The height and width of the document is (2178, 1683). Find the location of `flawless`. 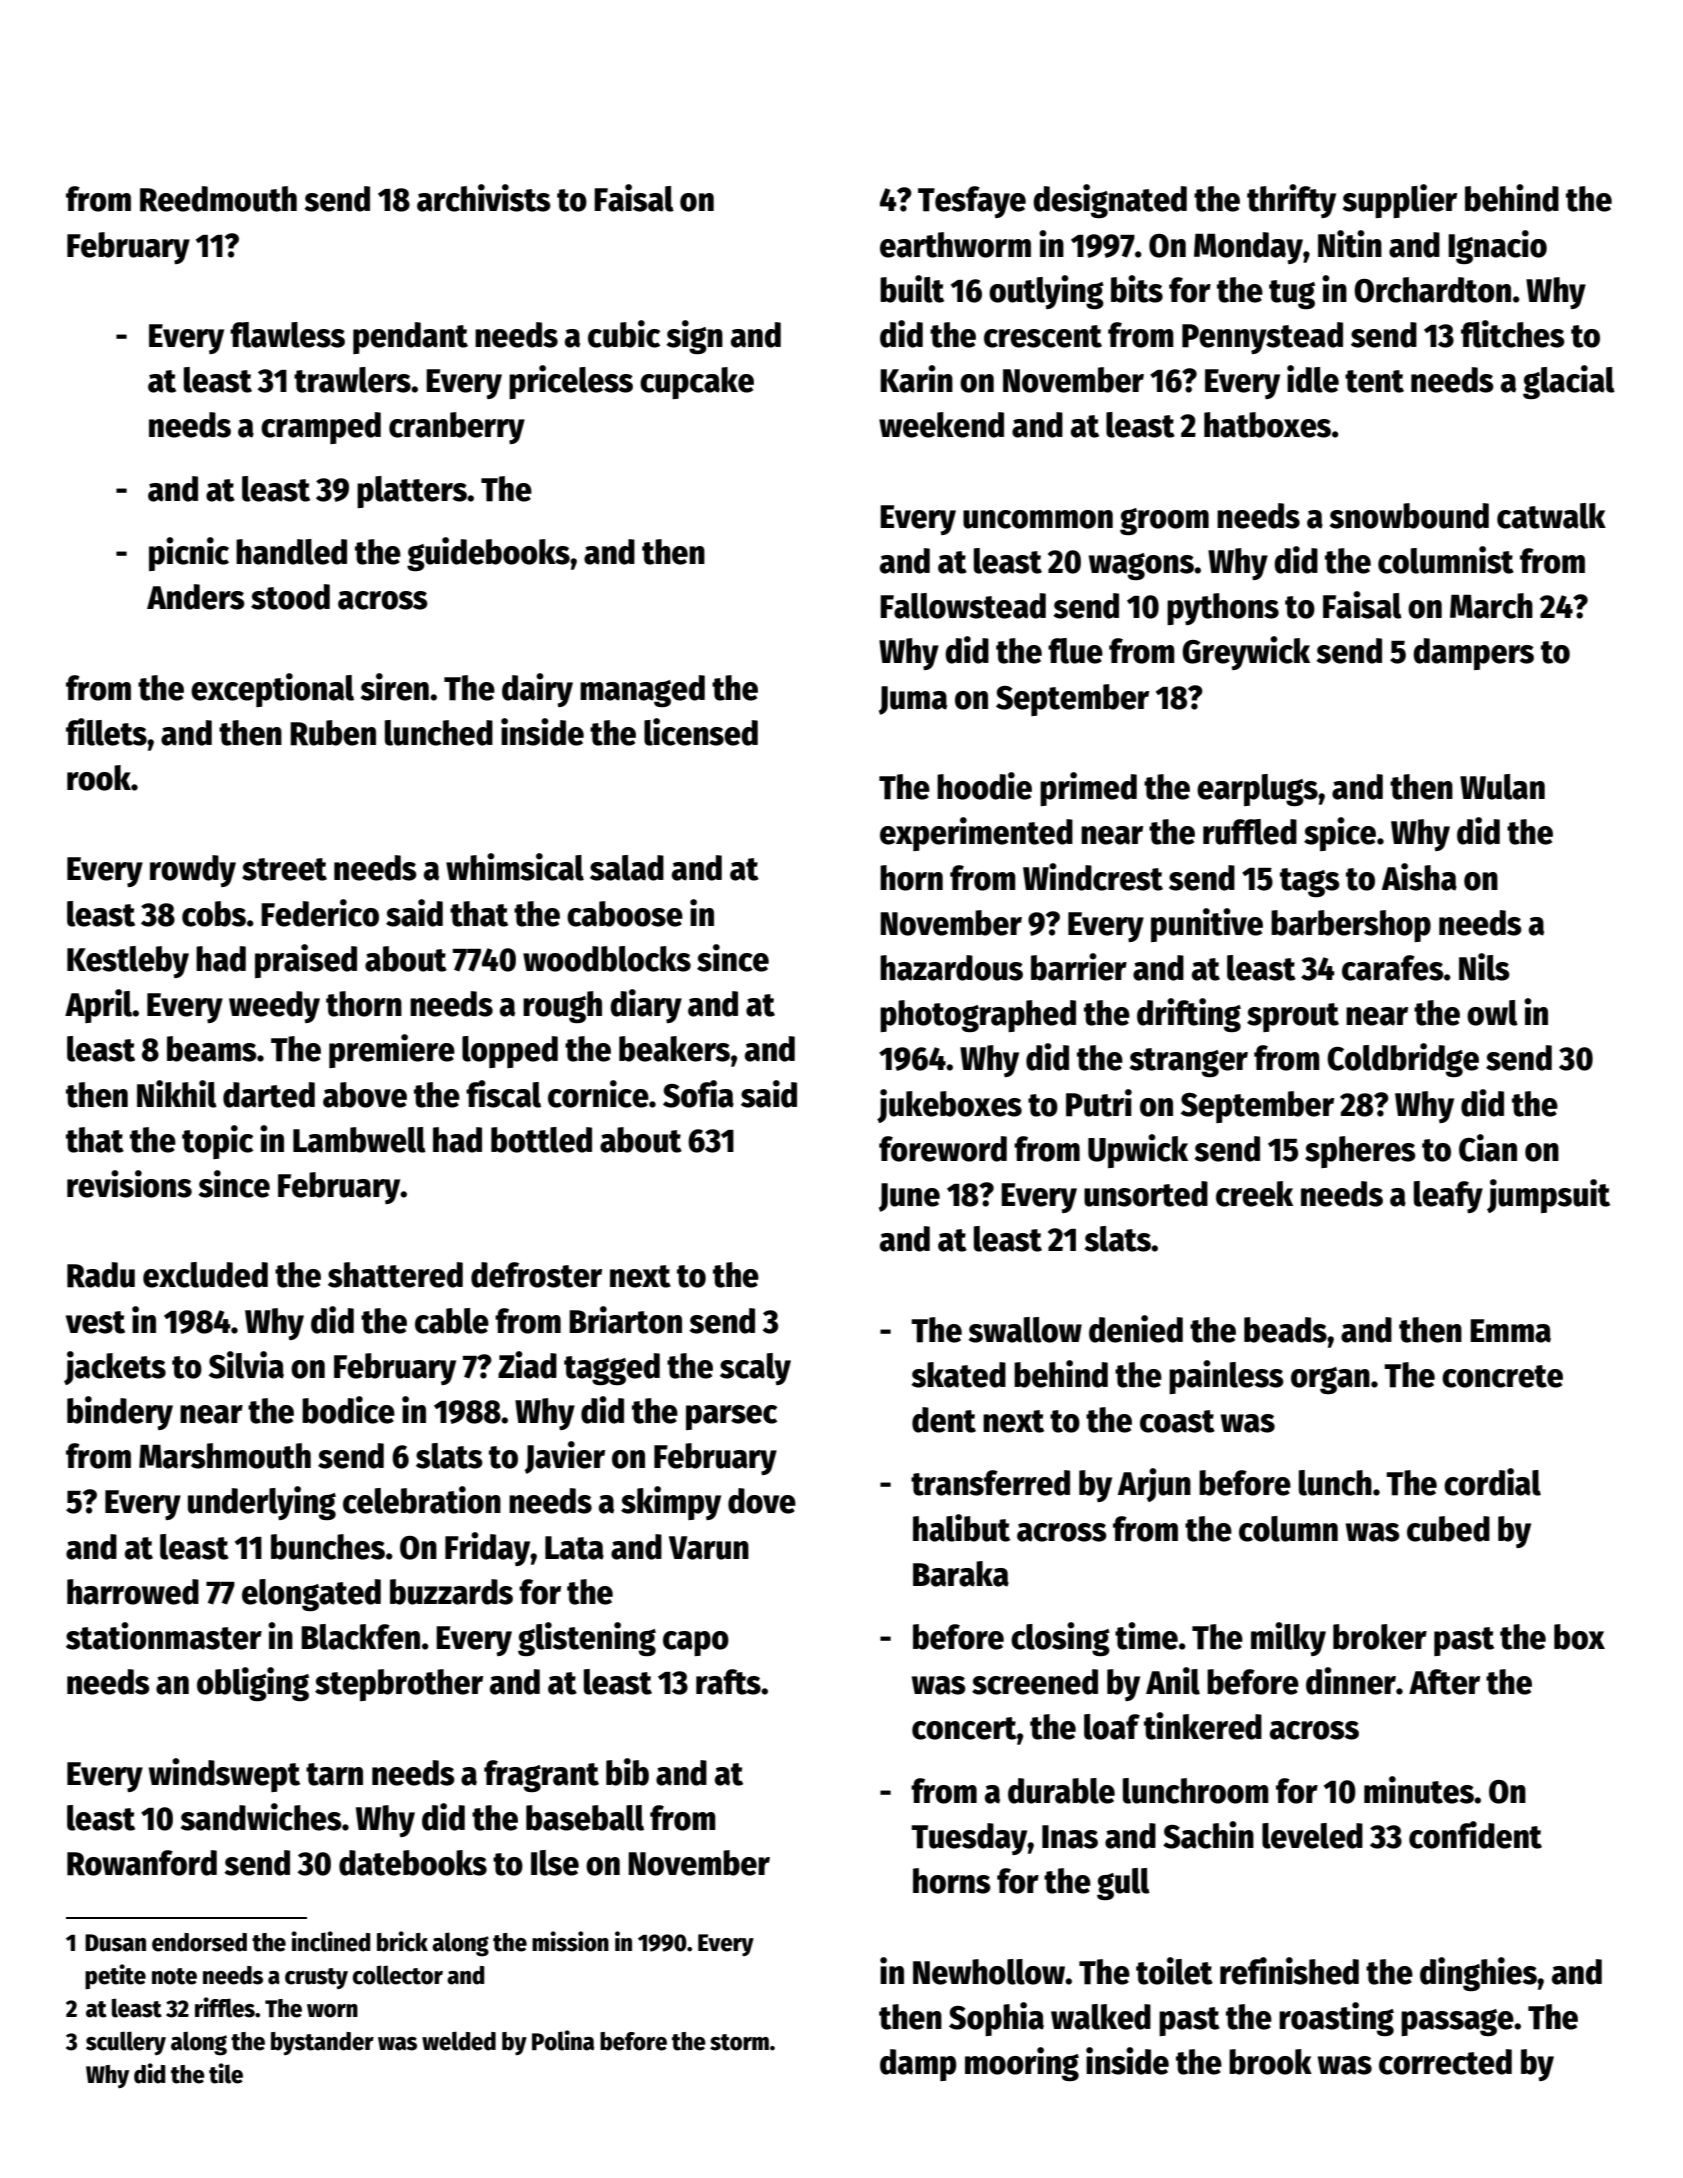

flawless is located at coordinates (287, 335).
